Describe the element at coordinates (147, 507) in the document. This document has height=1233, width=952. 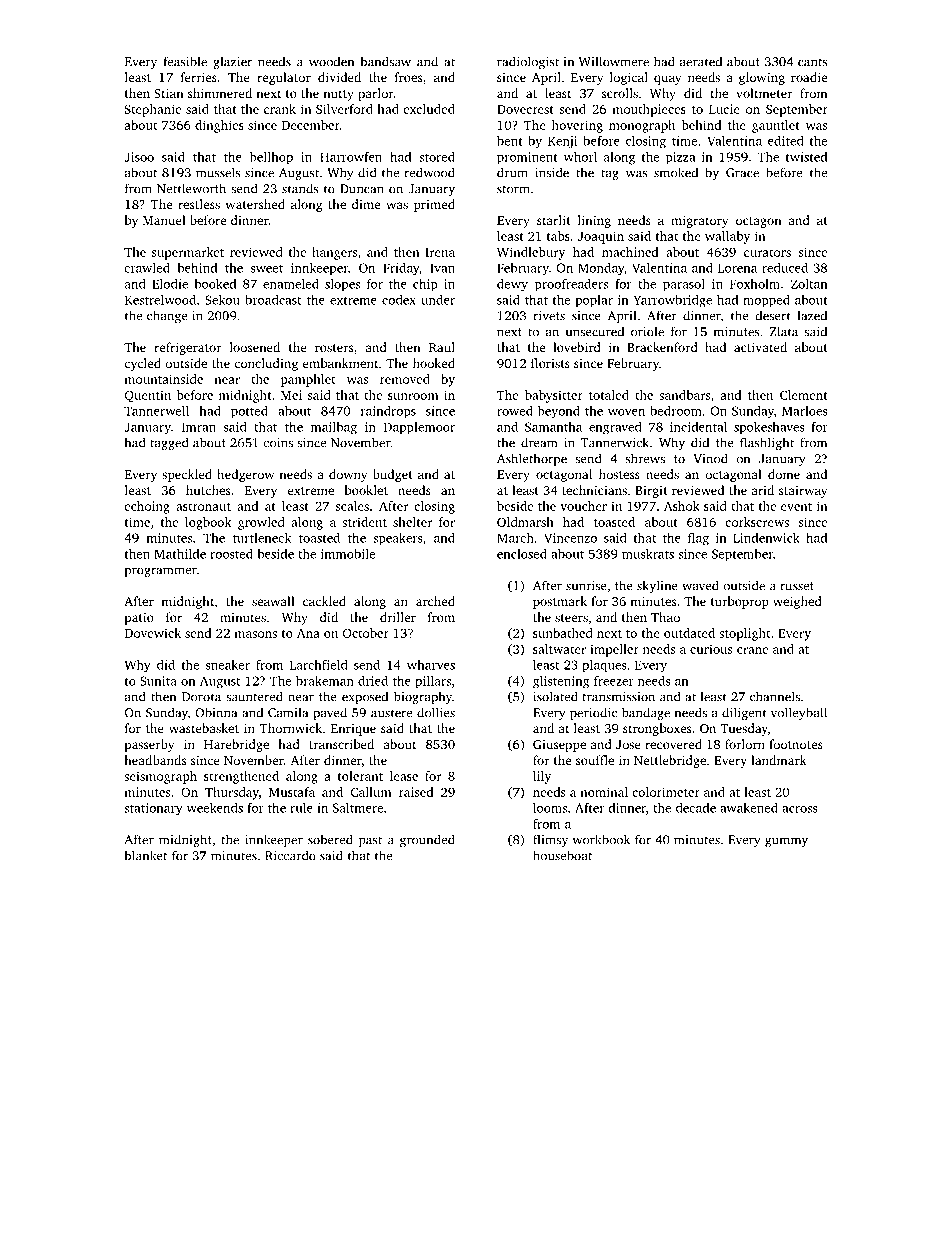
I see `echoing` at that location.
